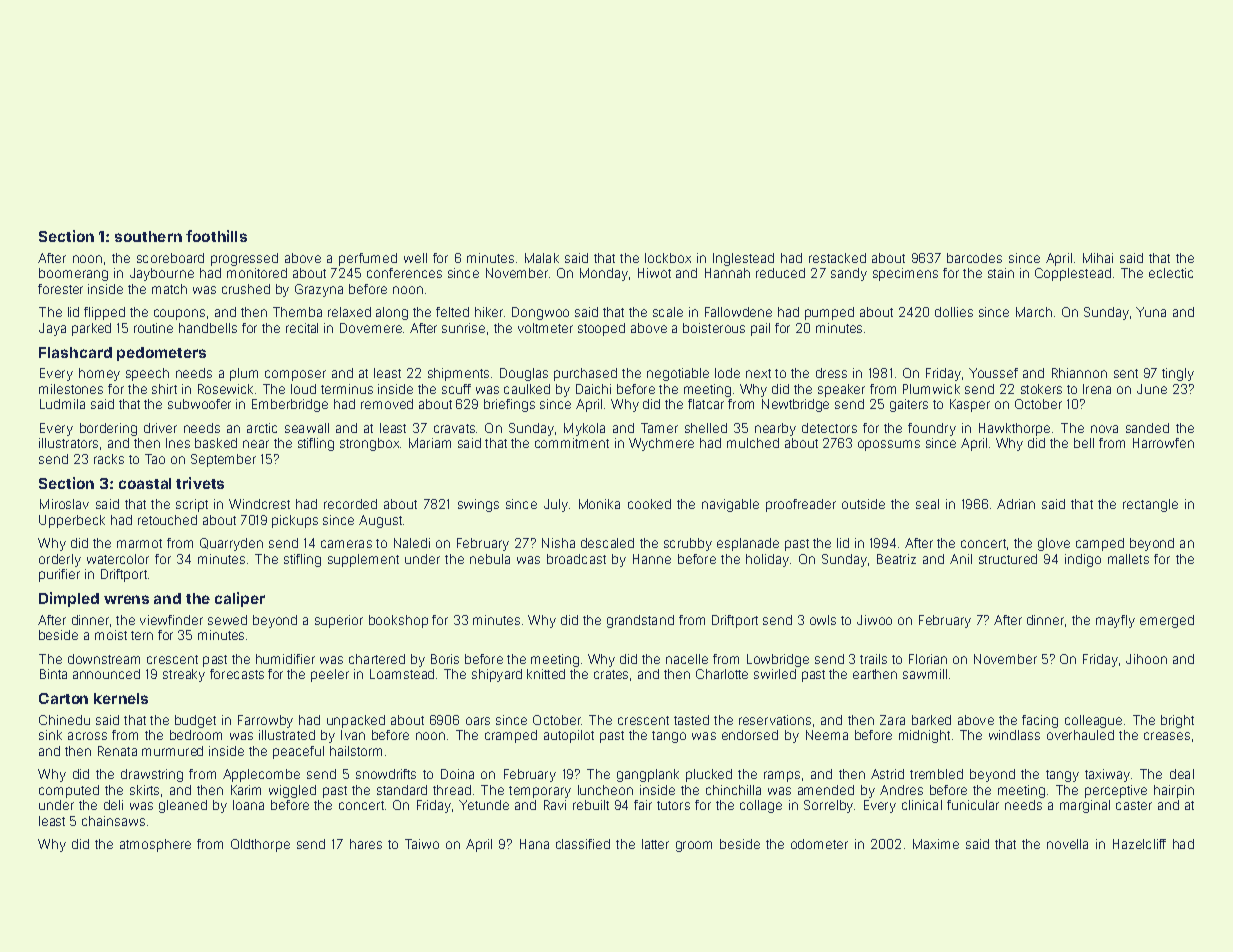 Image resolution: width=1233 pixels, height=952 pixels. I want to click on hares, so click(366, 844).
